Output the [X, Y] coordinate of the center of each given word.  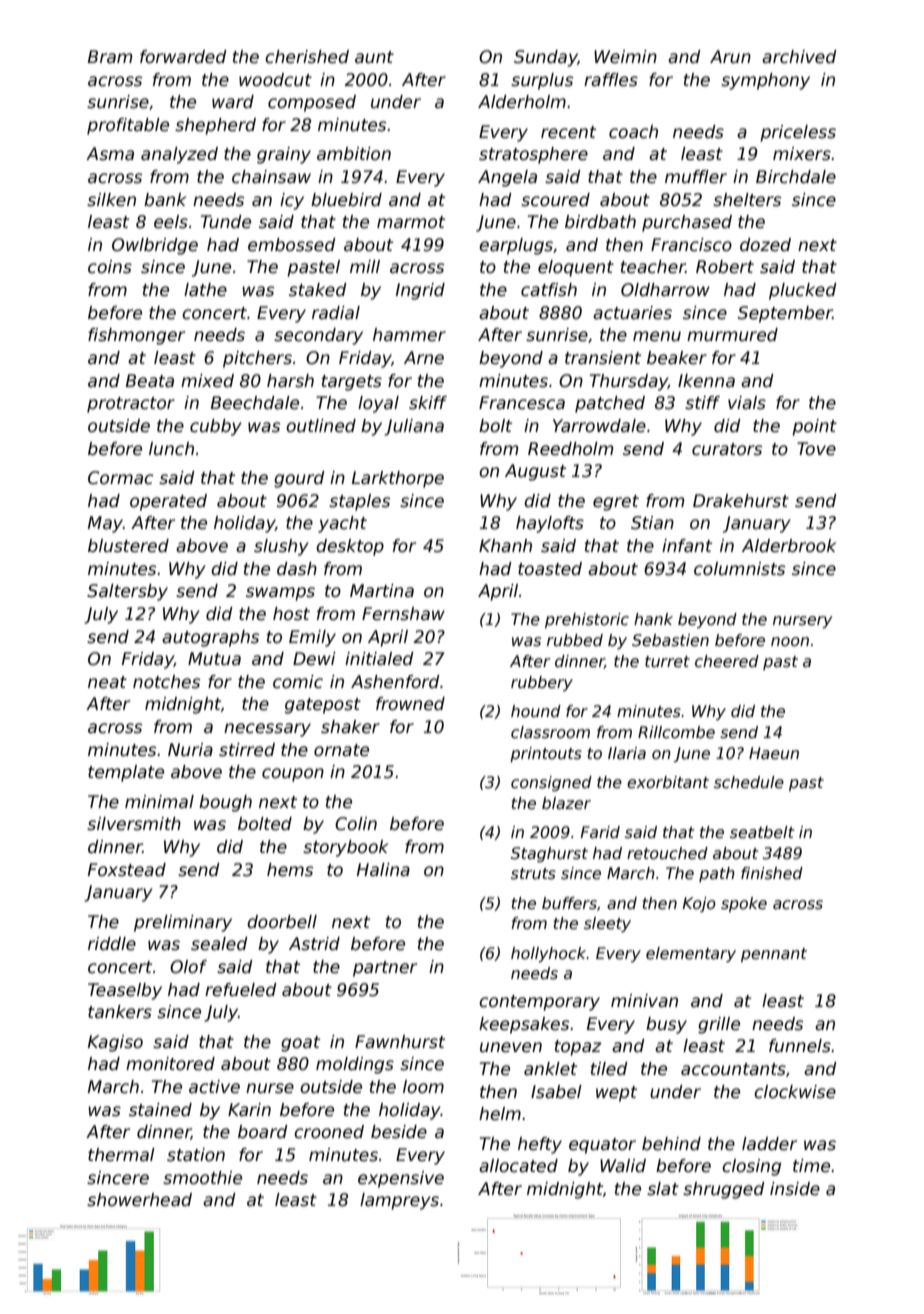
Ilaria [627, 753]
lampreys [399, 1201]
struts [533, 873]
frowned [410, 704]
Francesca [522, 403]
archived [799, 57]
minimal [159, 802]
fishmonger [136, 336]
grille [719, 1025]
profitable [128, 126]
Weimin [625, 57]
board [263, 1132]
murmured [732, 335]
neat [107, 682]
